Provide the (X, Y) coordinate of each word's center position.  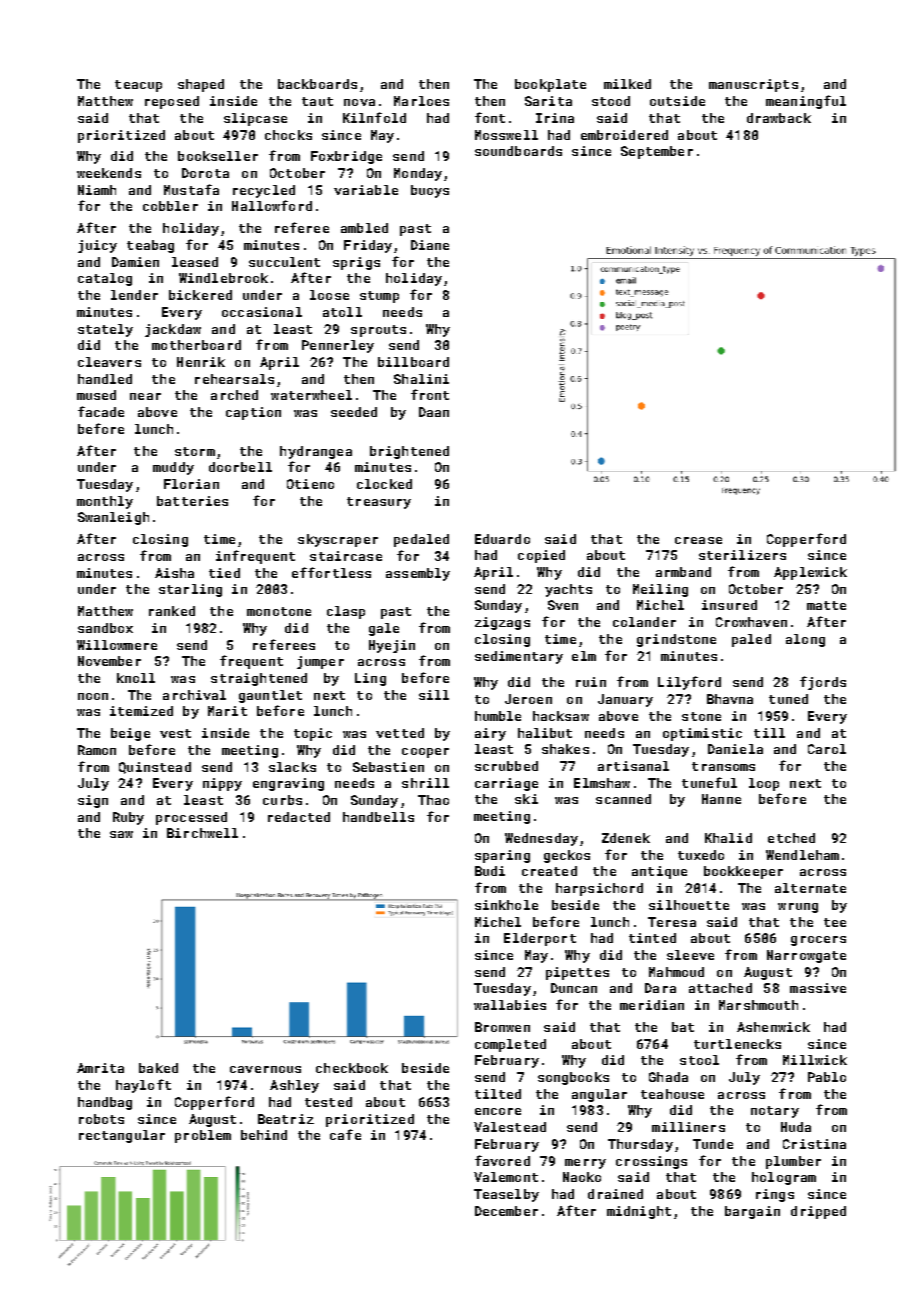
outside (677, 101)
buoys (430, 191)
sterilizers (742, 555)
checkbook (352, 1068)
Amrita (100, 1068)
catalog (105, 279)
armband (683, 572)
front (430, 394)
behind (264, 1135)
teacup (138, 86)
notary (775, 1112)
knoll (136, 678)
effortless (331, 572)
